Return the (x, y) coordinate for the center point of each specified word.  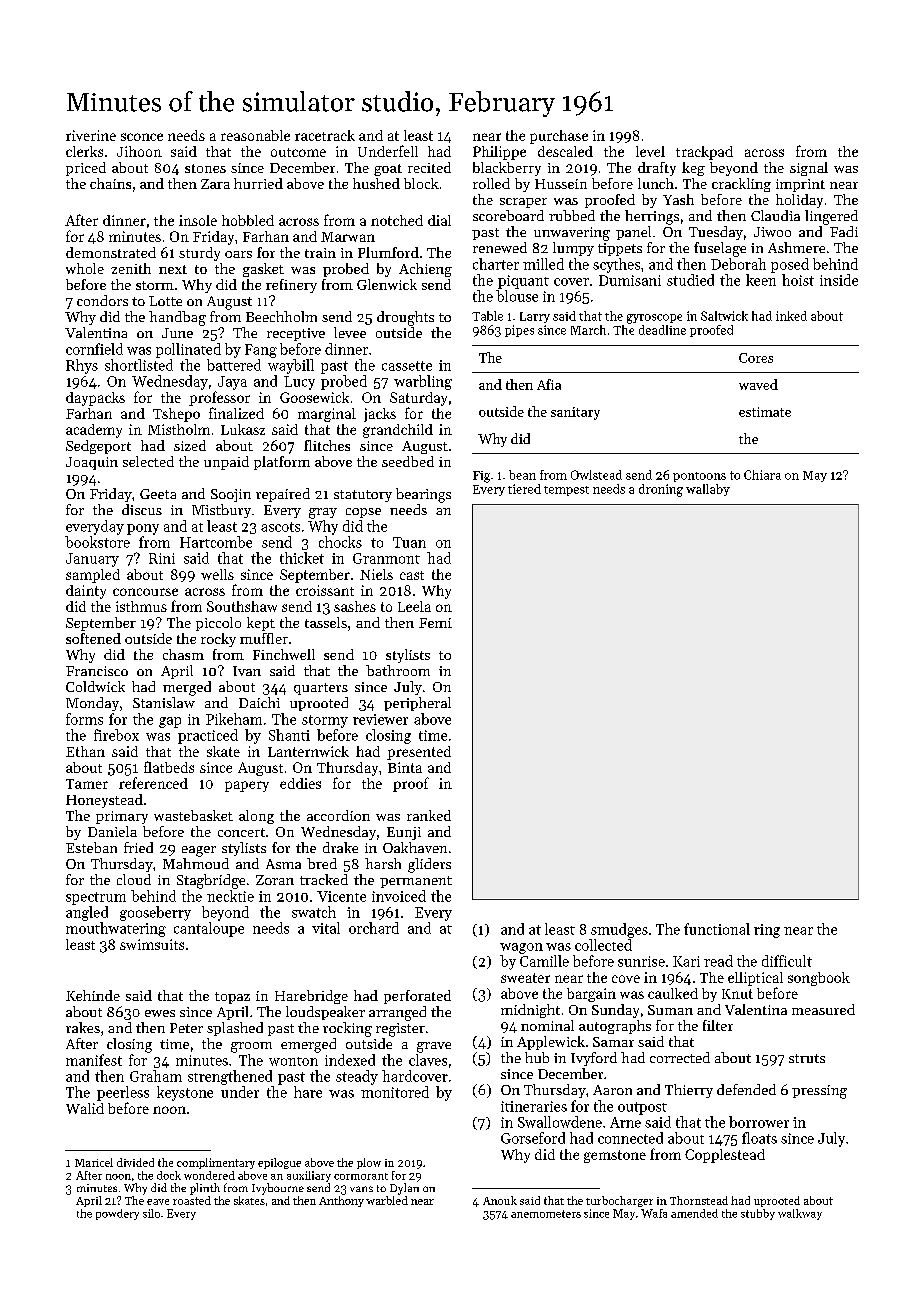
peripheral (417, 704)
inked (791, 316)
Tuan (409, 542)
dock (169, 1175)
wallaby (708, 490)
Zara (215, 184)
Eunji (404, 833)
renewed (500, 247)
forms (84, 719)
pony (143, 529)
